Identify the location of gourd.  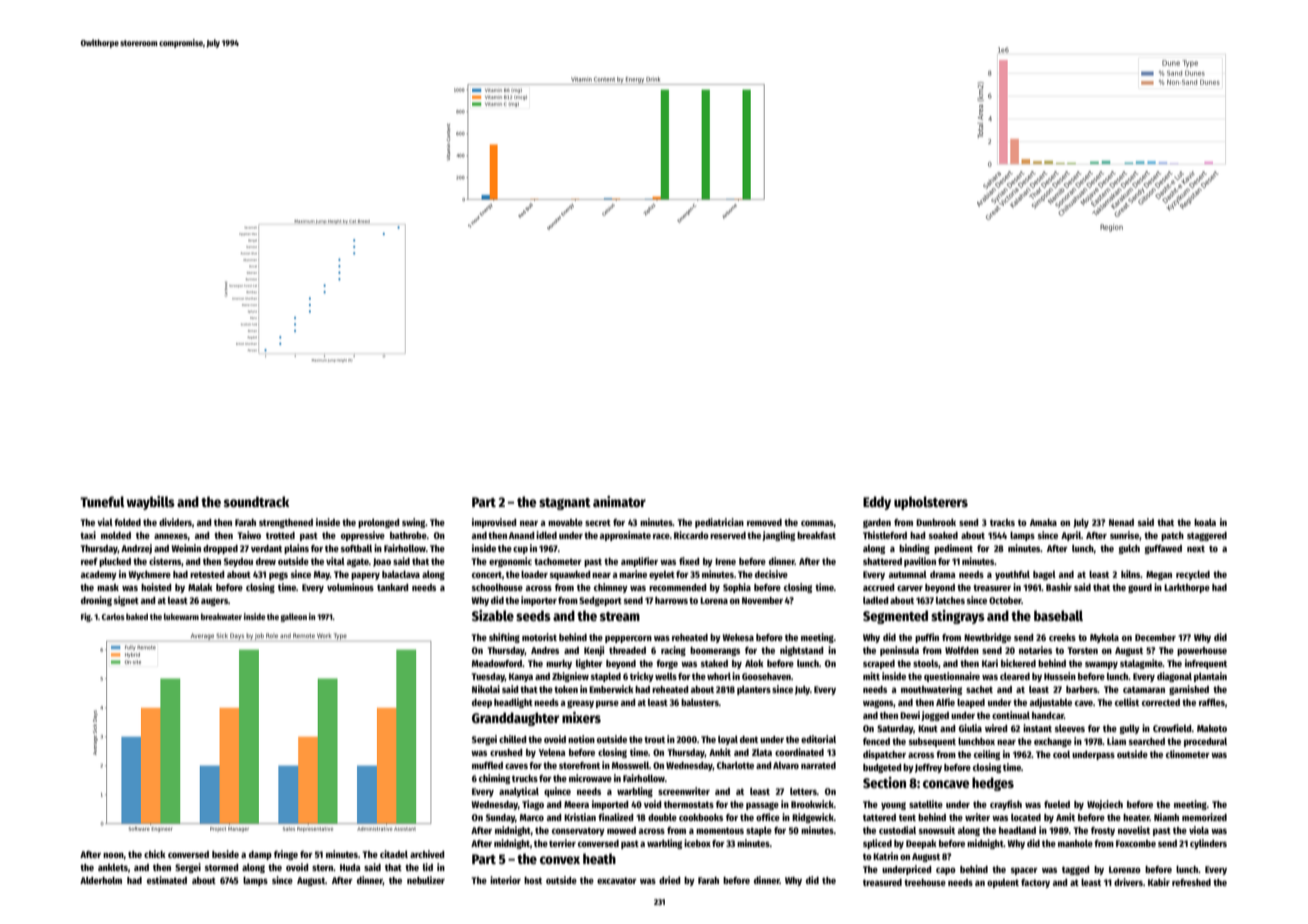
(1140, 588).
